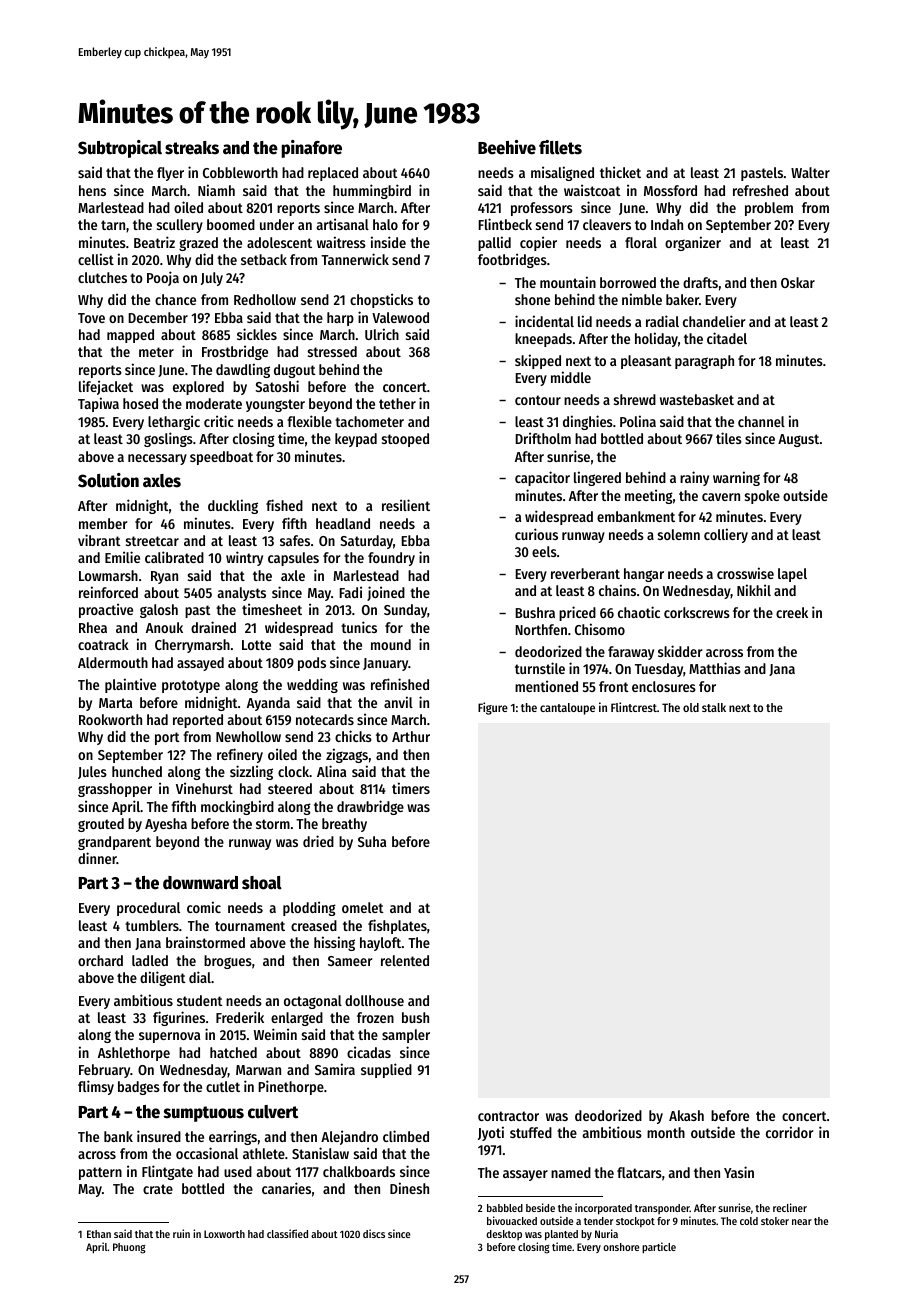  Describe the element at coordinates (372, 841) in the screenshot. I see `Suha` at that location.
